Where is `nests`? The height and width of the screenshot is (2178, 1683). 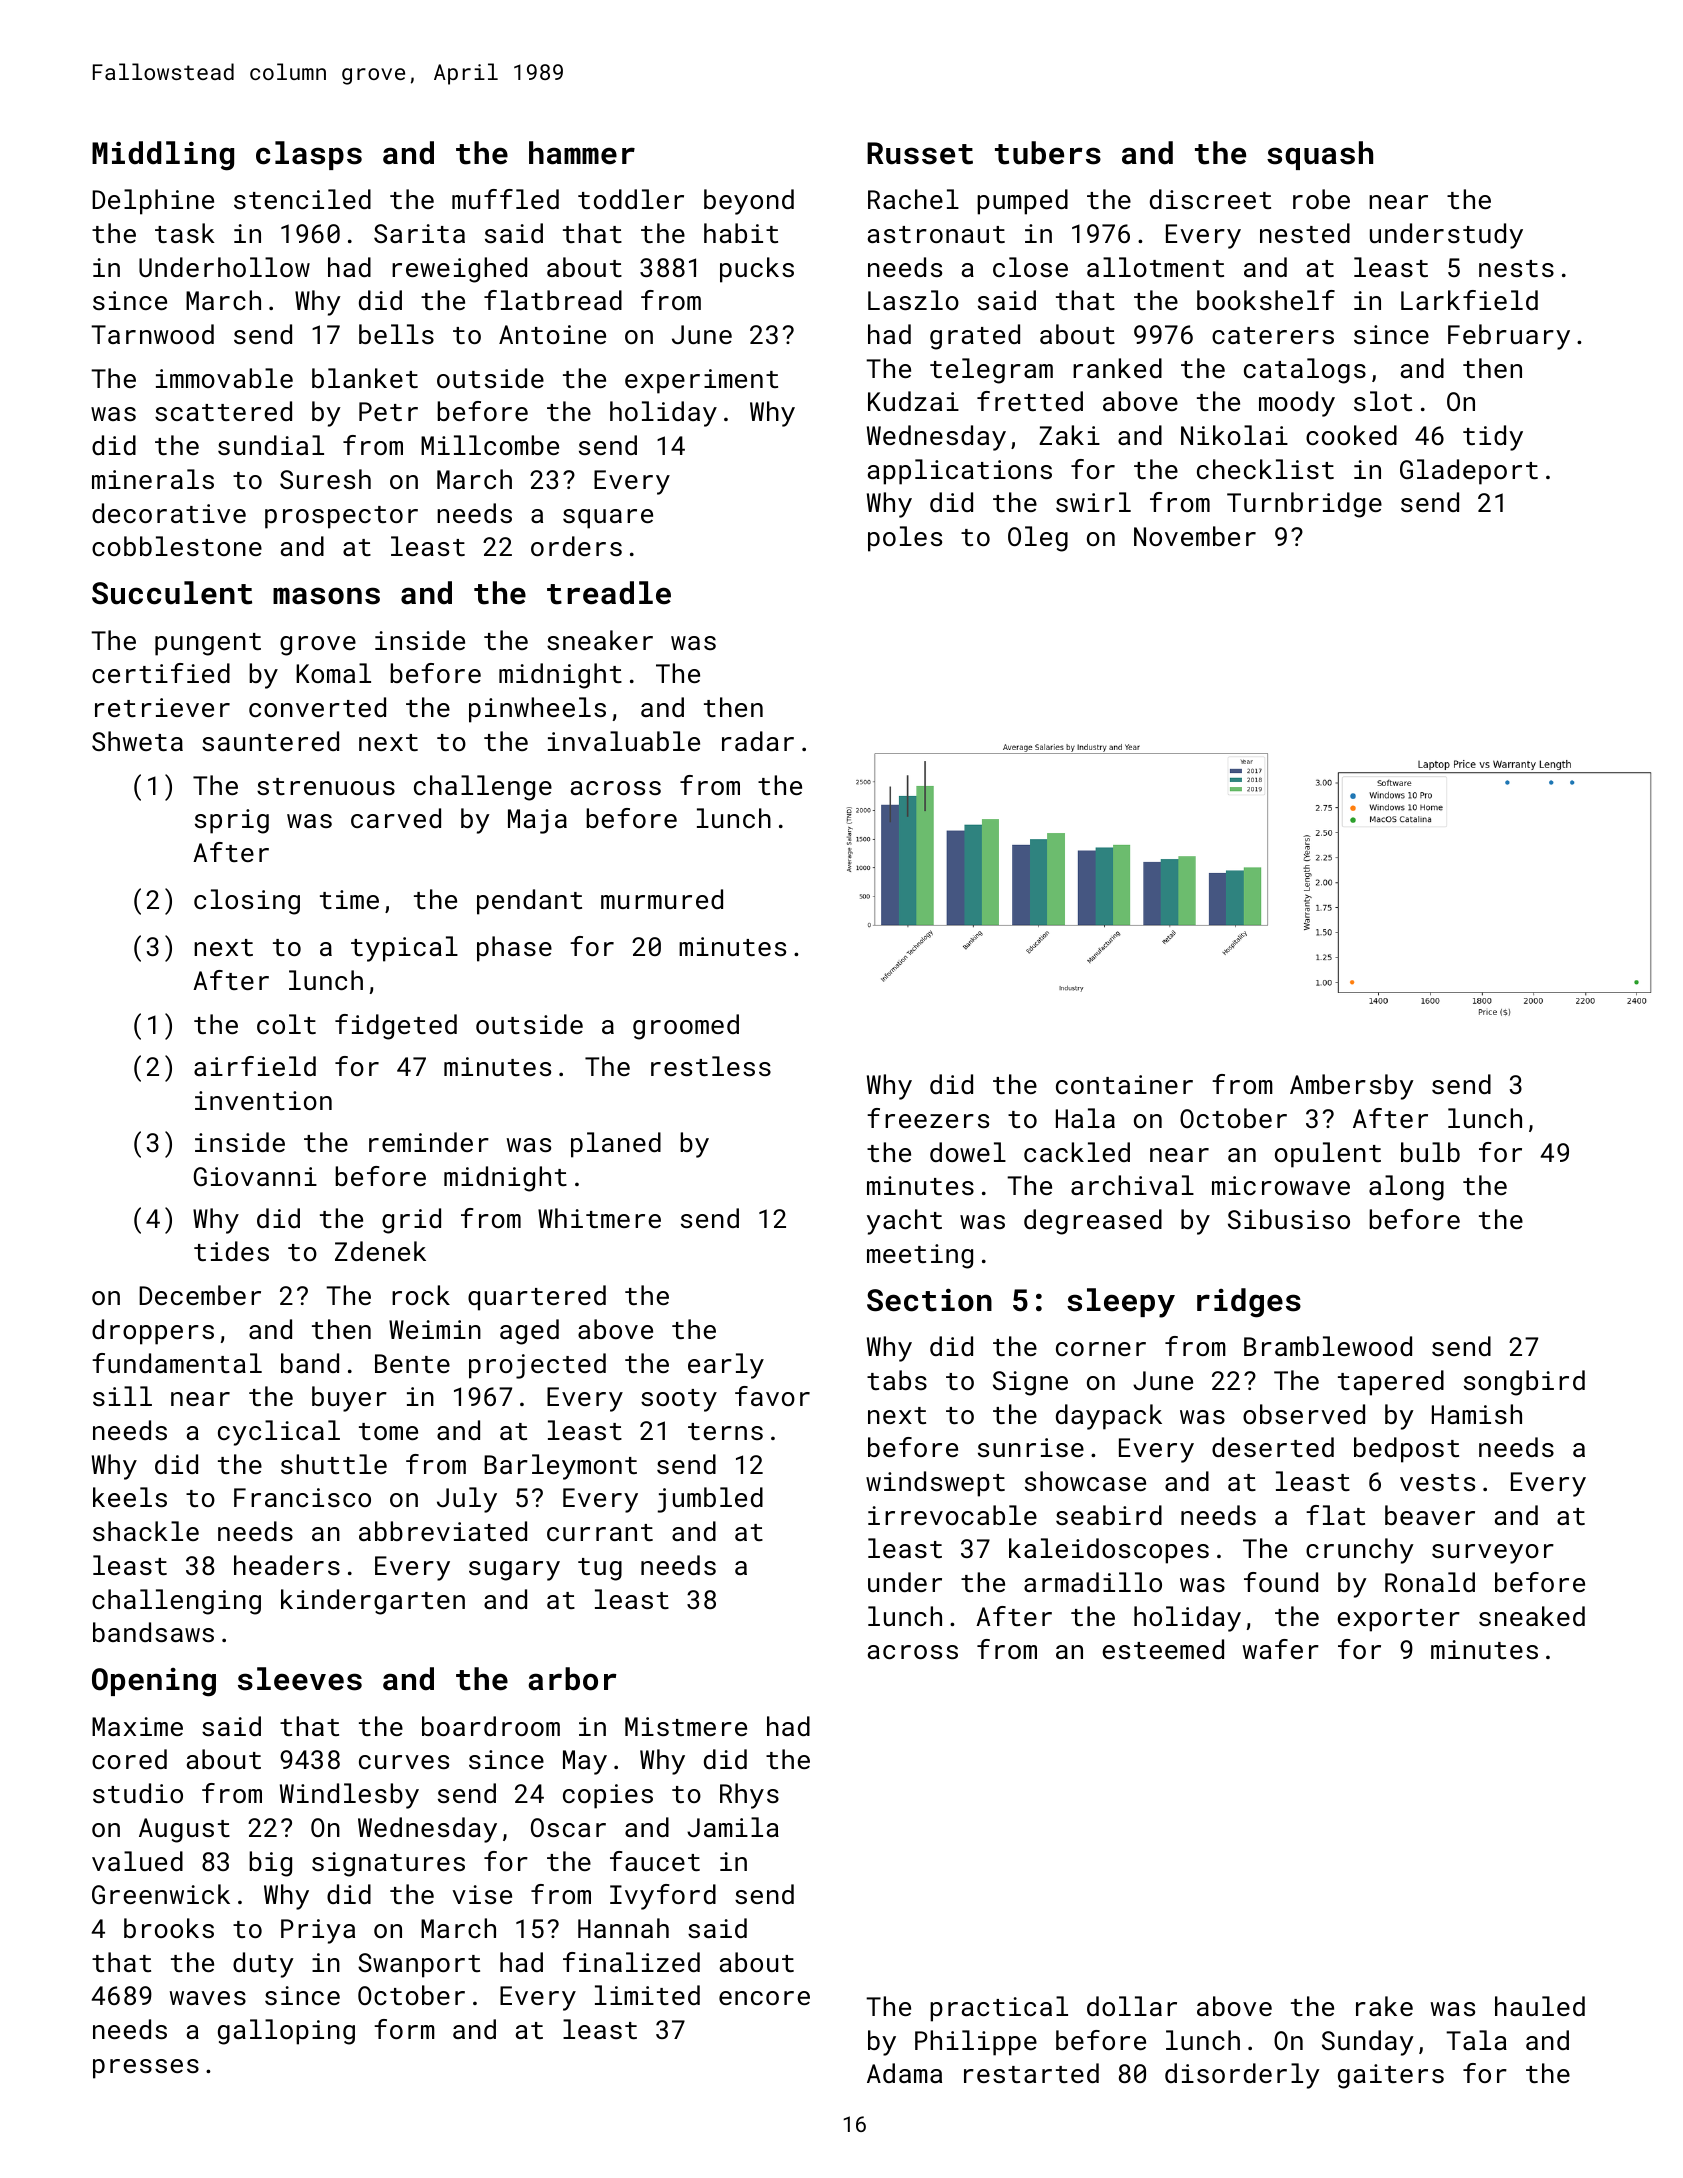
nests is located at coordinates (1516, 268).
